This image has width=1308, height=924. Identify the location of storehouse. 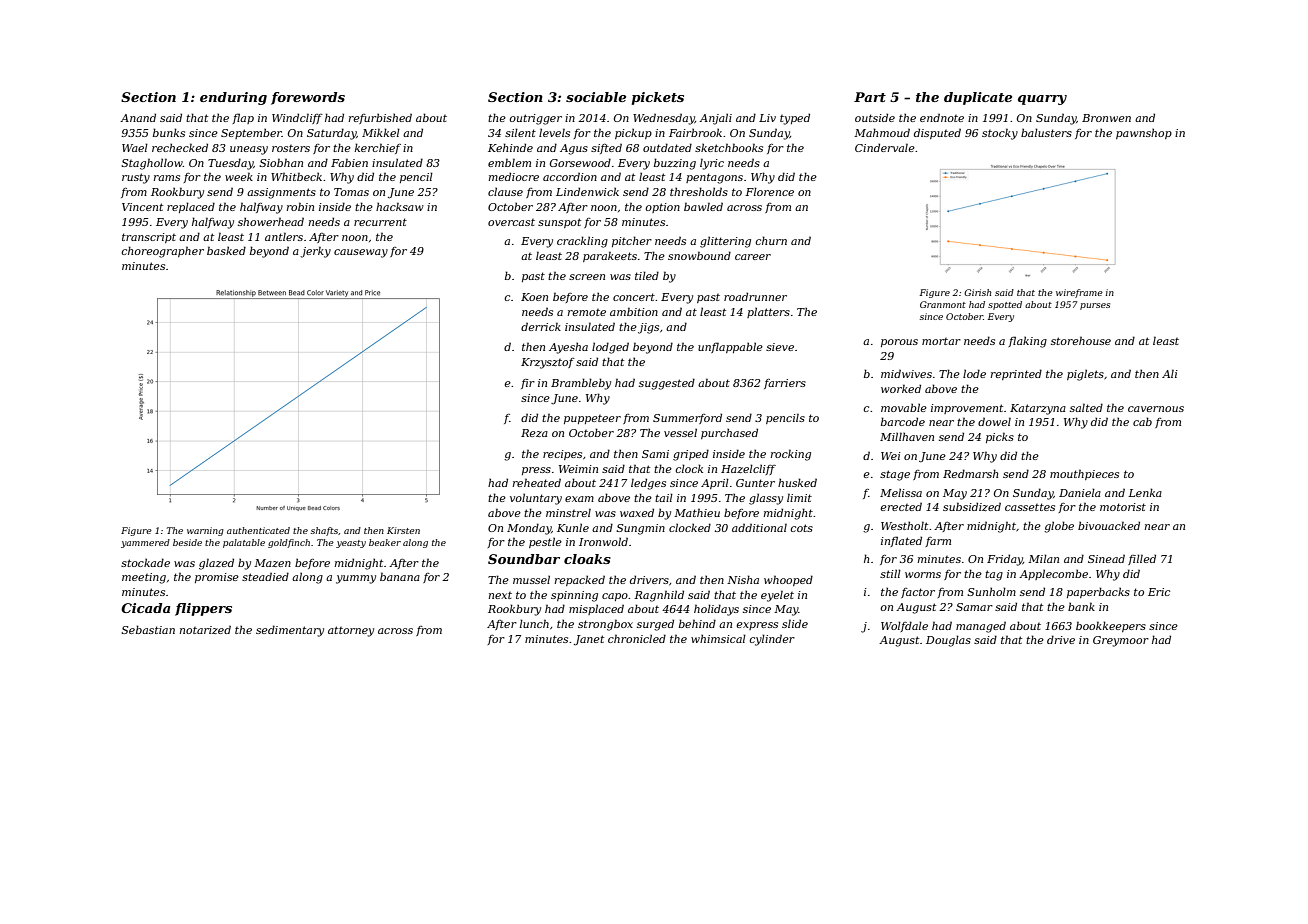
(1081, 340).
